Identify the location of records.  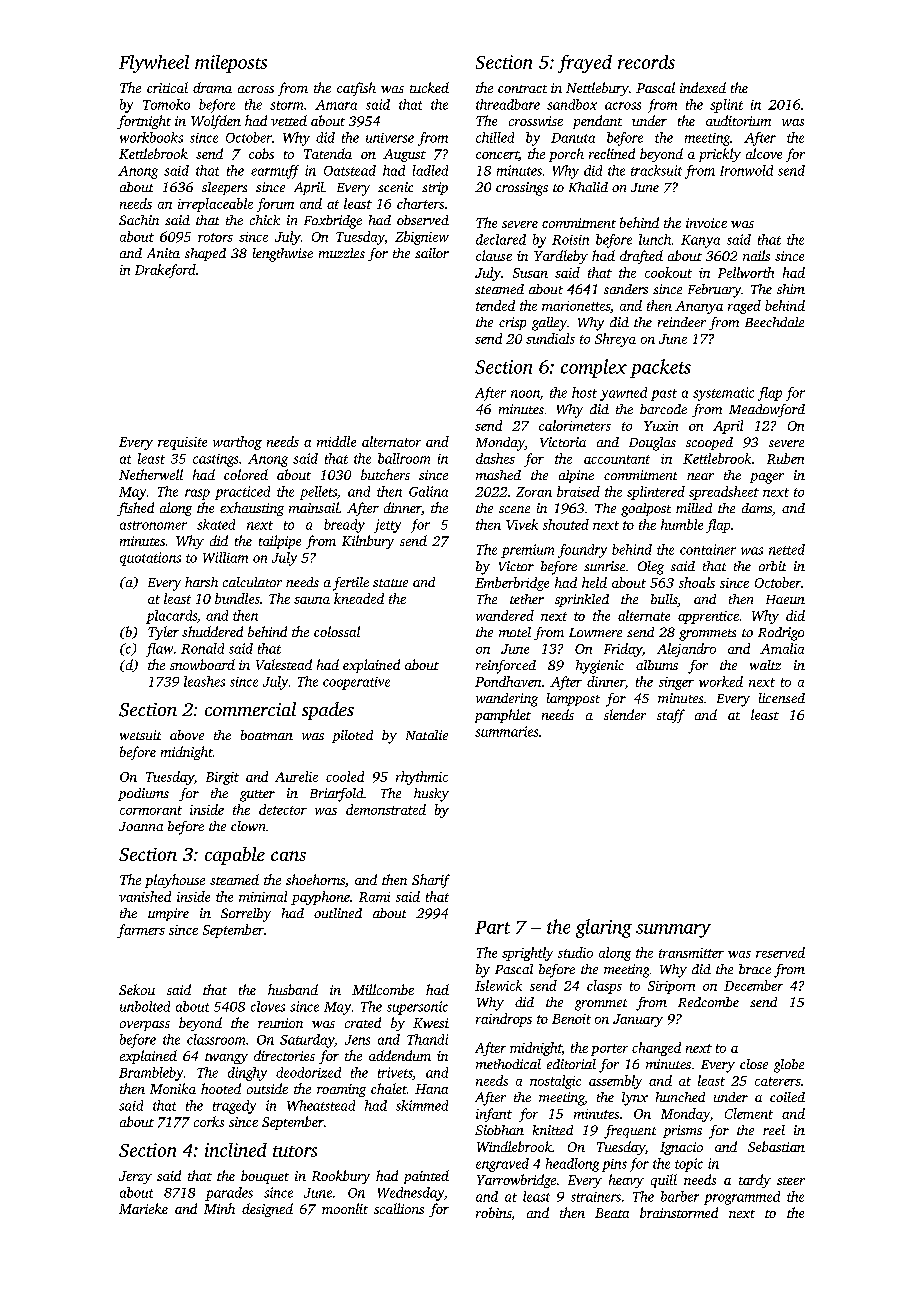
(646, 62).
